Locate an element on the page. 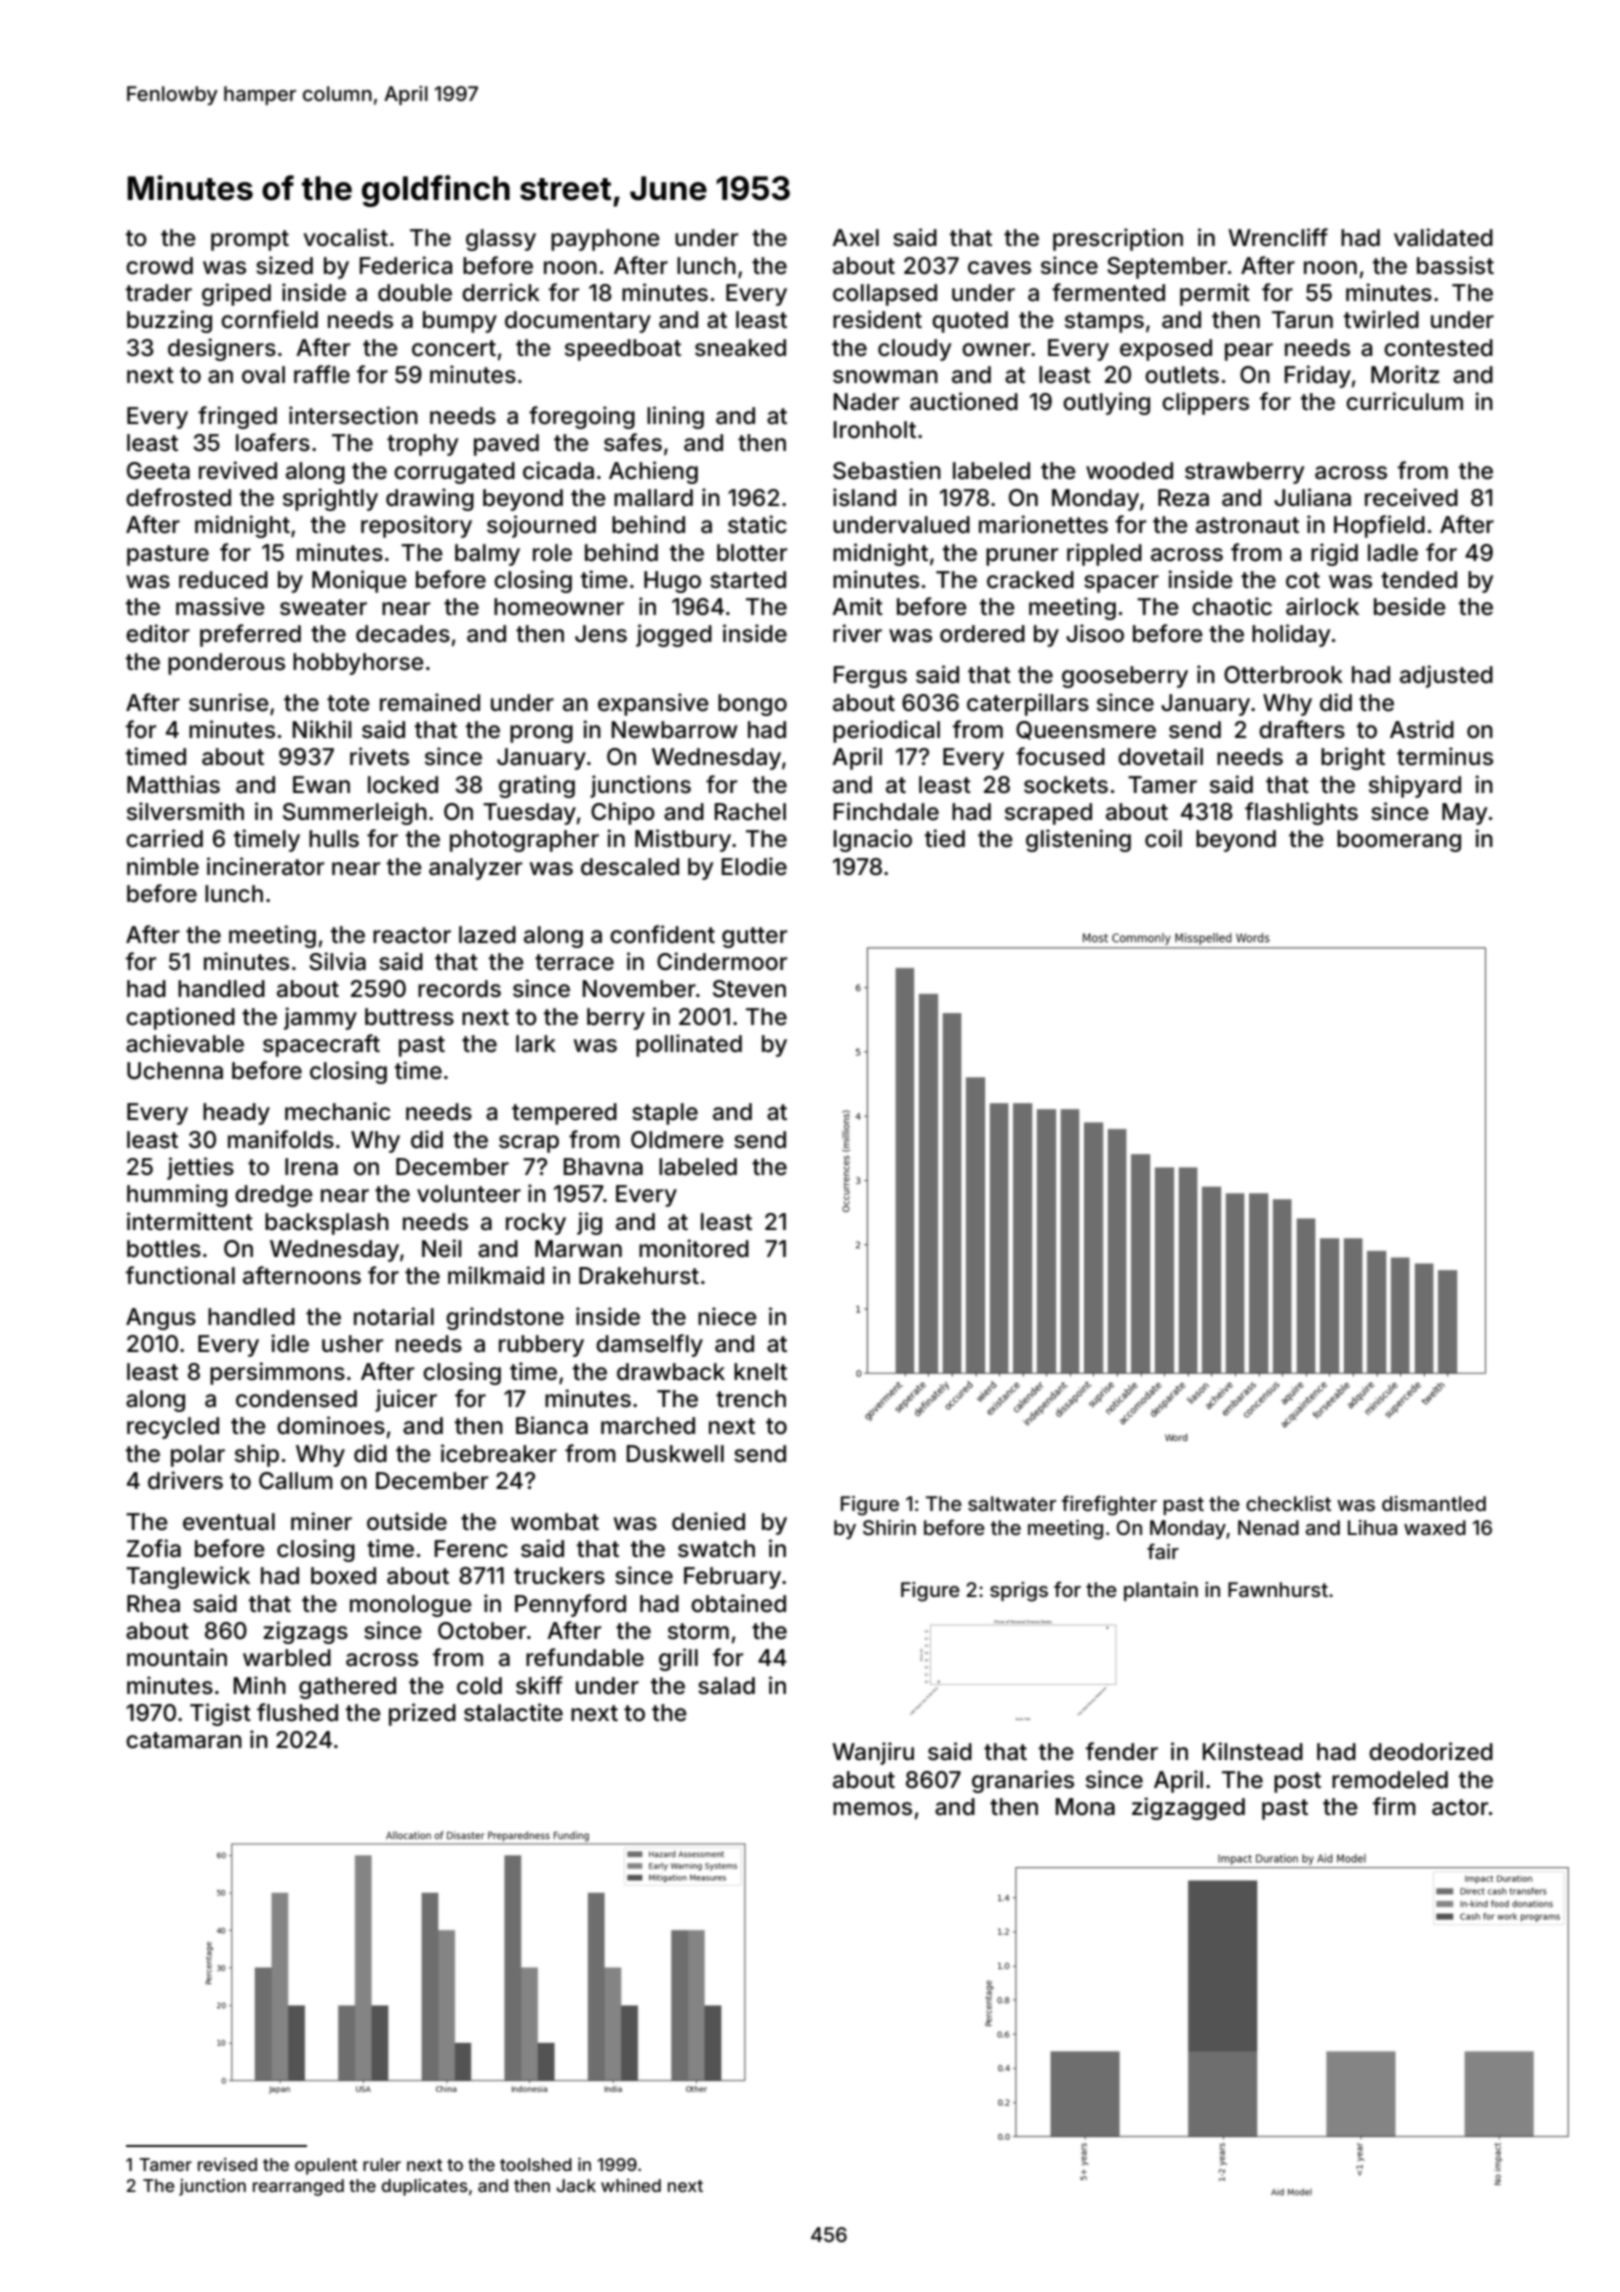 The width and height of the image is (1620, 2292). cicada is located at coordinates (558, 470).
